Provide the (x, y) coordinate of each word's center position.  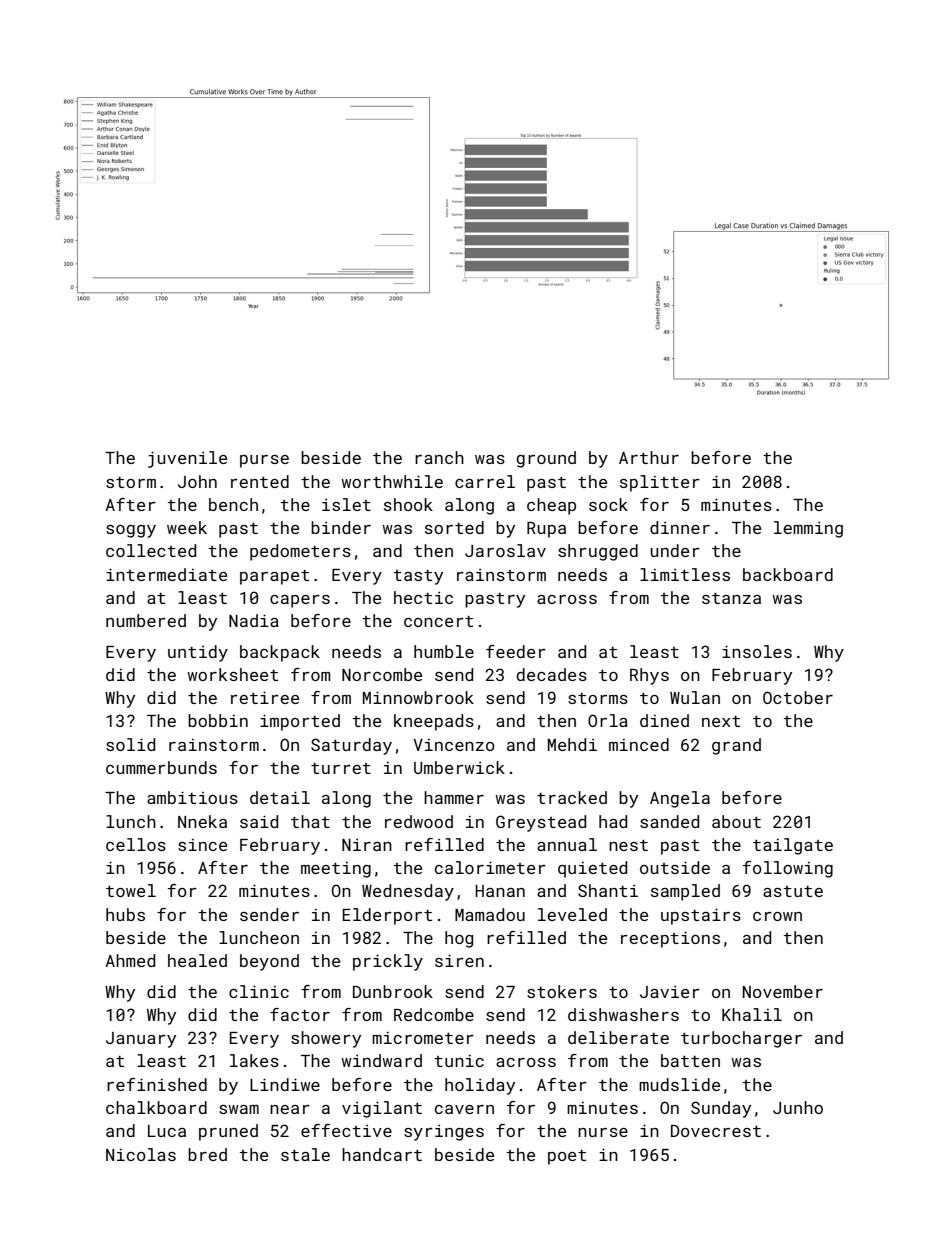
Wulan (695, 697)
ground (546, 459)
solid (130, 744)
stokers (562, 991)
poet (567, 1157)
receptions (670, 939)
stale (305, 1154)
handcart (382, 1154)
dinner (680, 527)
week (187, 527)
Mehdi (572, 744)
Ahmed (130, 960)
